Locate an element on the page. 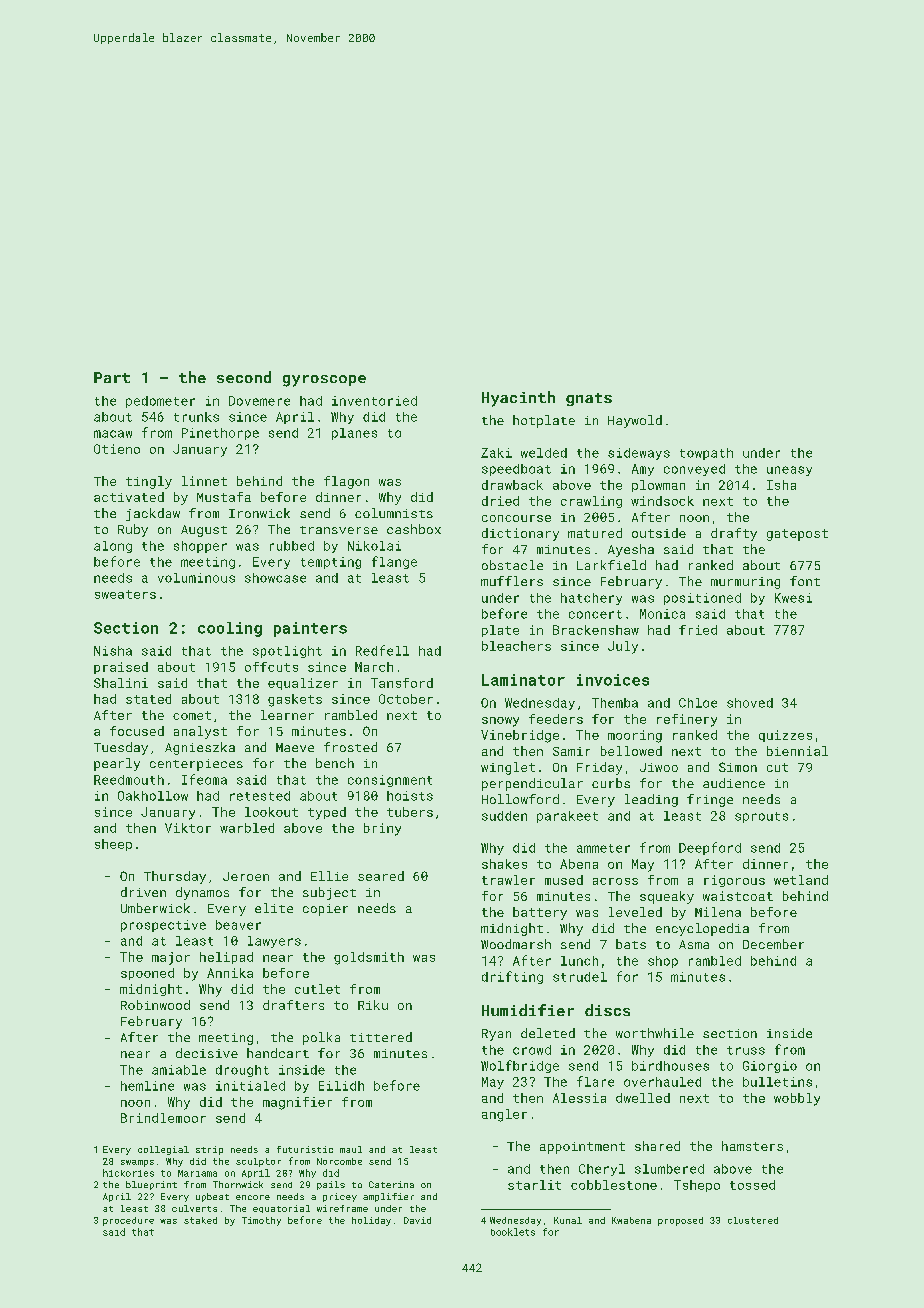  Jiwoo is located at coordinates (659, 767).
